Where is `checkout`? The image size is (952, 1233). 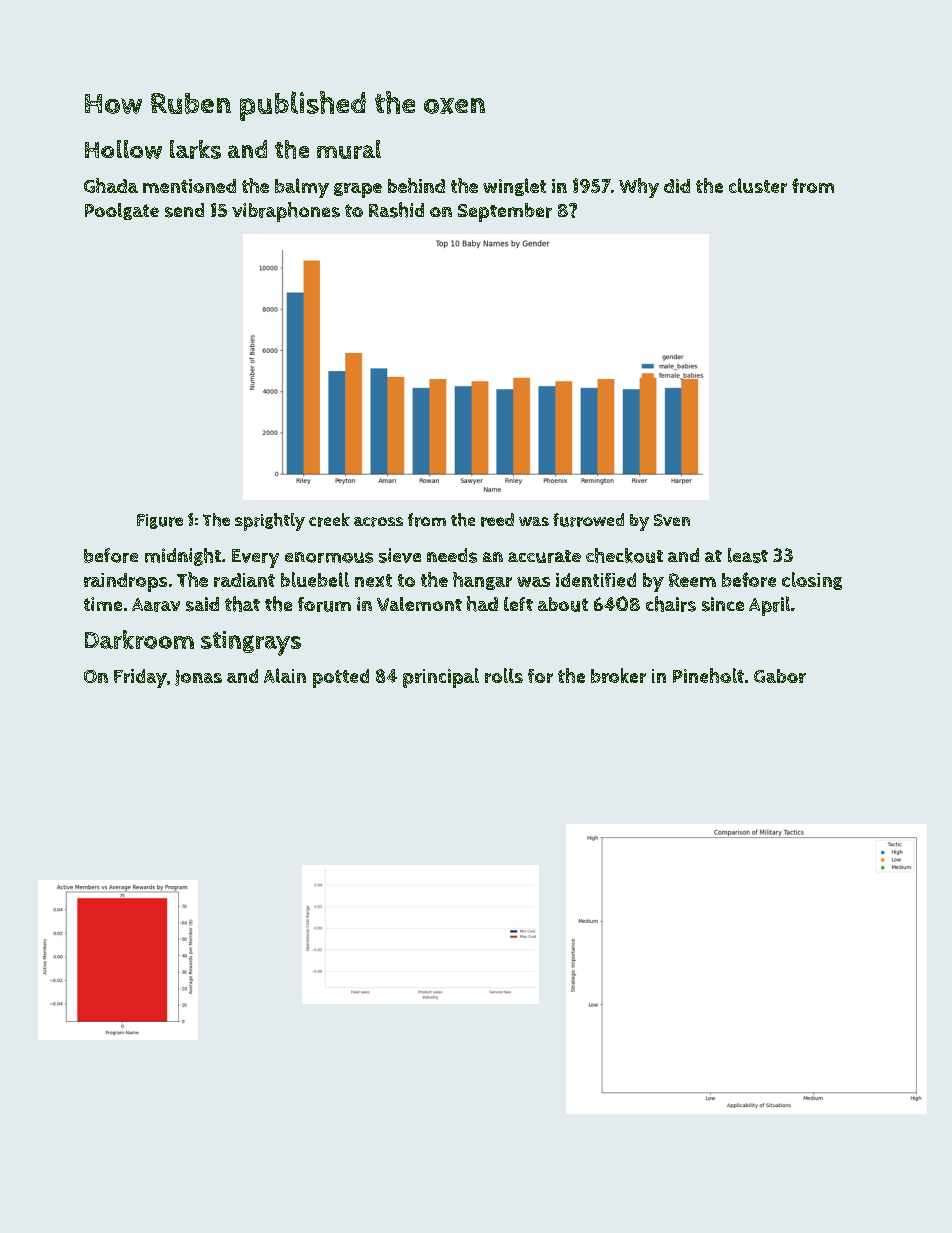 checkout is located at coordinates (624, 555).
